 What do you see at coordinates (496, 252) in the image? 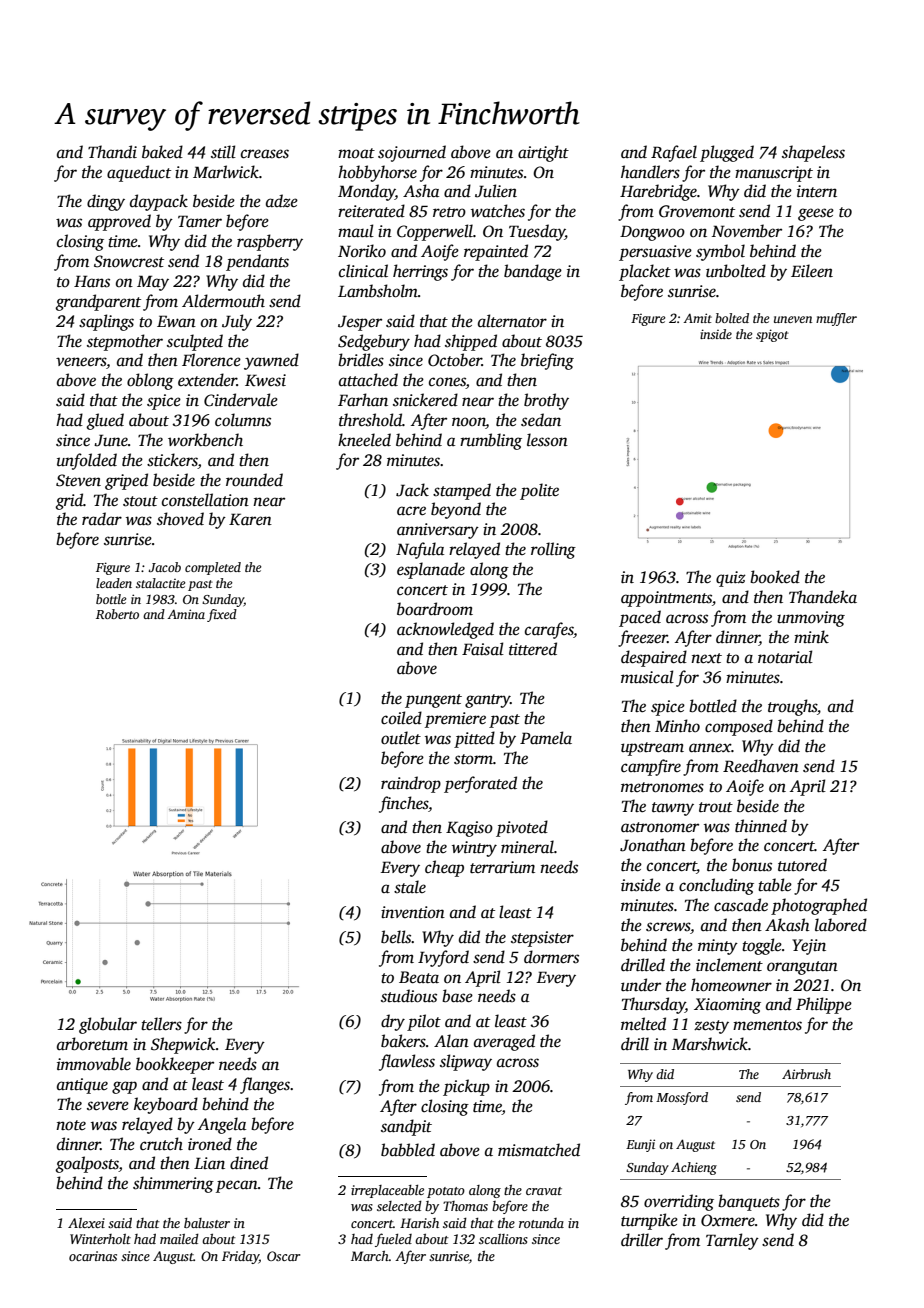
I see `repainted` at bounding box center [496, 252].
